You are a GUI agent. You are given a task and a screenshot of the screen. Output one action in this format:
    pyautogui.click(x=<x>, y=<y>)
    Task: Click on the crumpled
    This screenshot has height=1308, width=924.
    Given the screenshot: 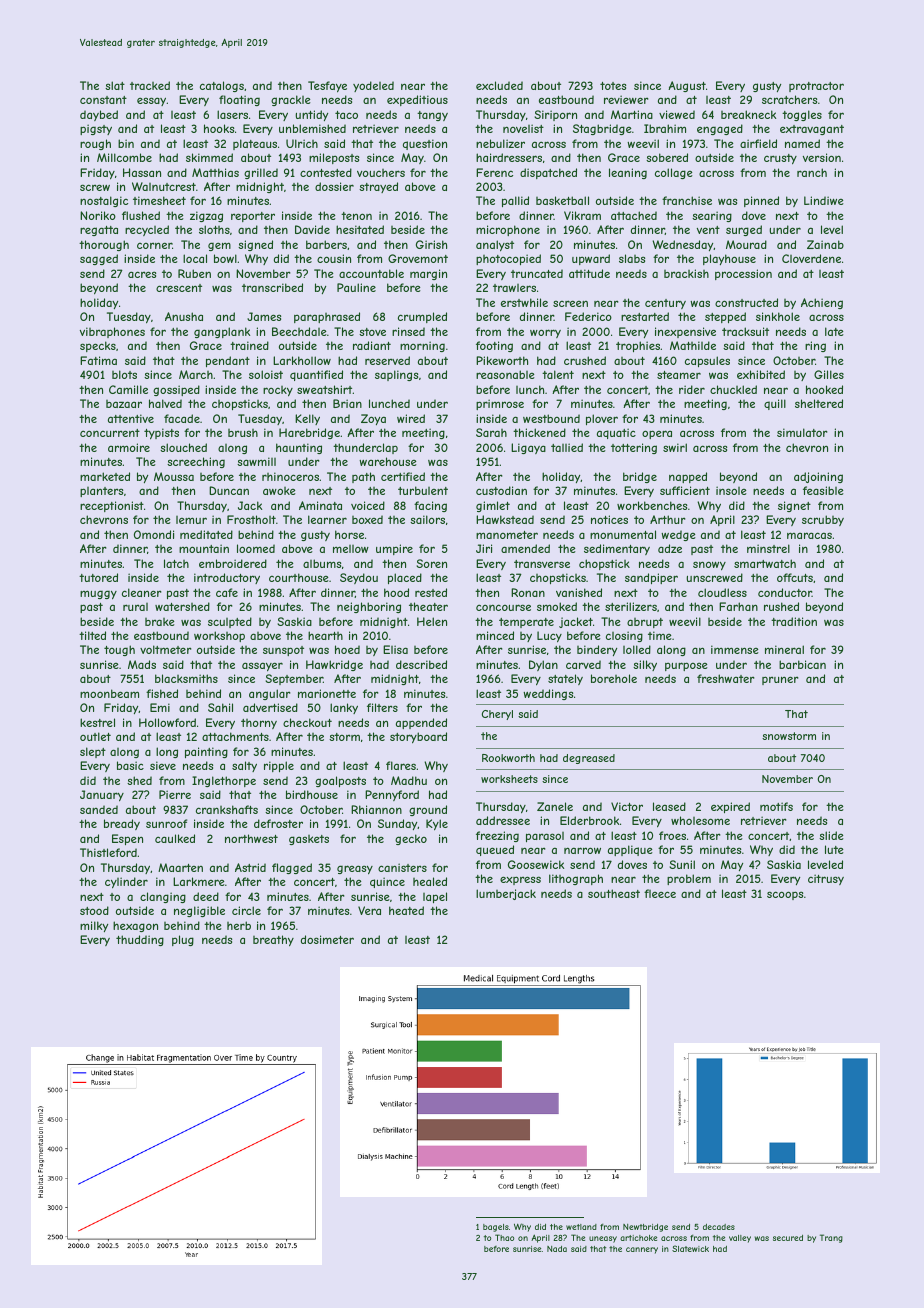 What is the action you would take?
    pyautogui.click(x=422, y=317)
